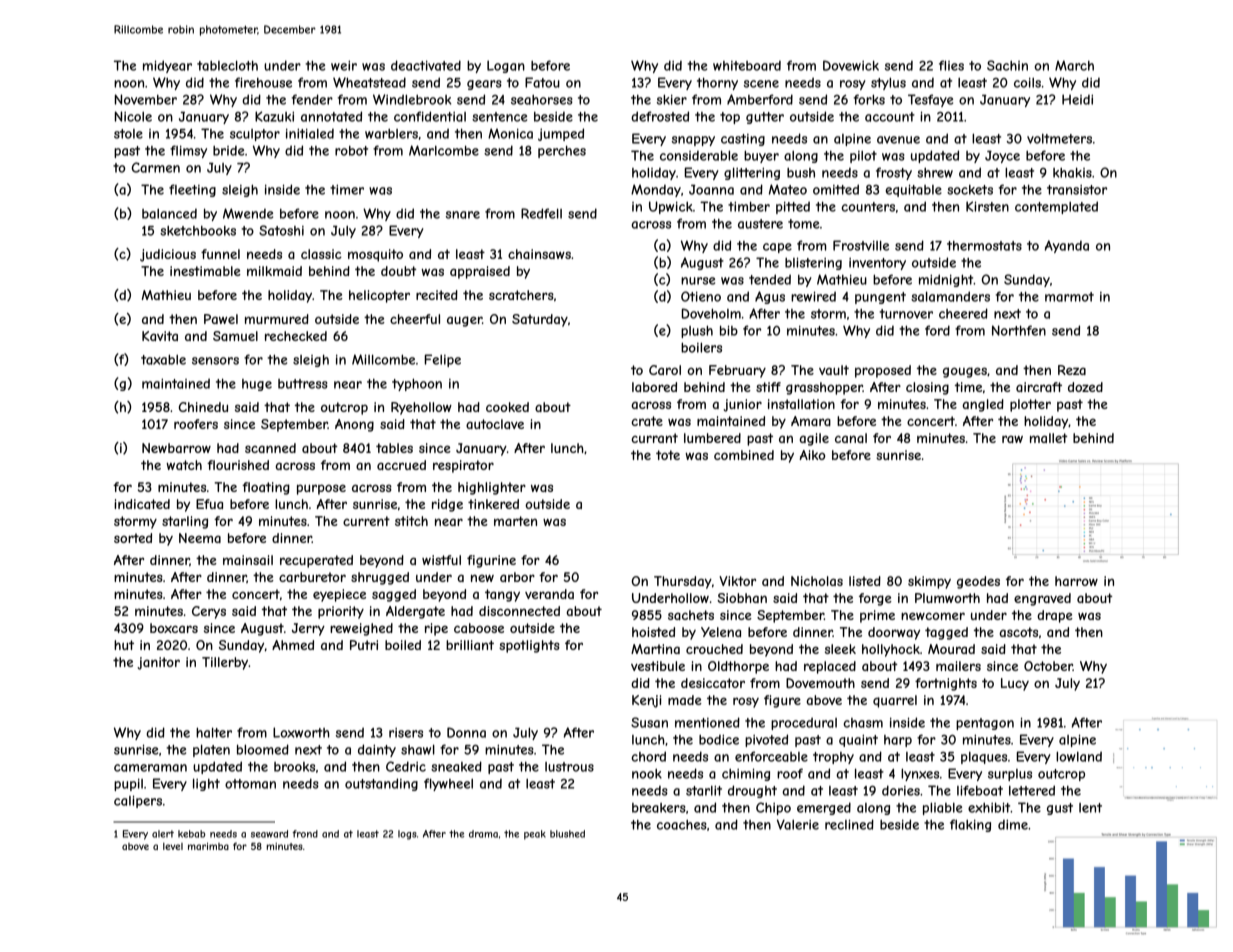  What do you see at coordinates (377, 750) in the image?
I see `dainty` at bounding box center [377, 750].
